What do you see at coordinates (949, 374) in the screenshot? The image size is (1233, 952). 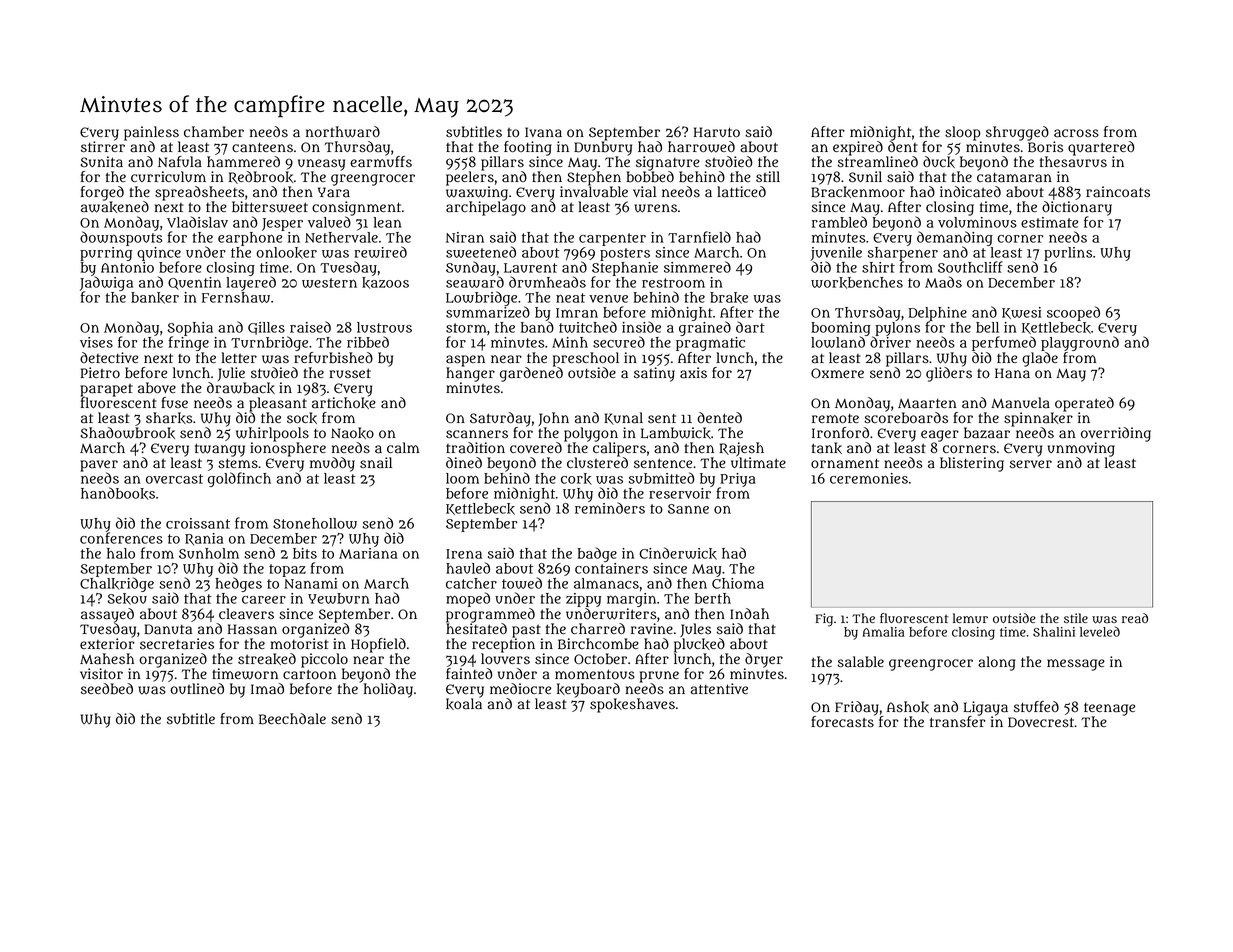 I see `gliders` at bounding box center [949, 374].
